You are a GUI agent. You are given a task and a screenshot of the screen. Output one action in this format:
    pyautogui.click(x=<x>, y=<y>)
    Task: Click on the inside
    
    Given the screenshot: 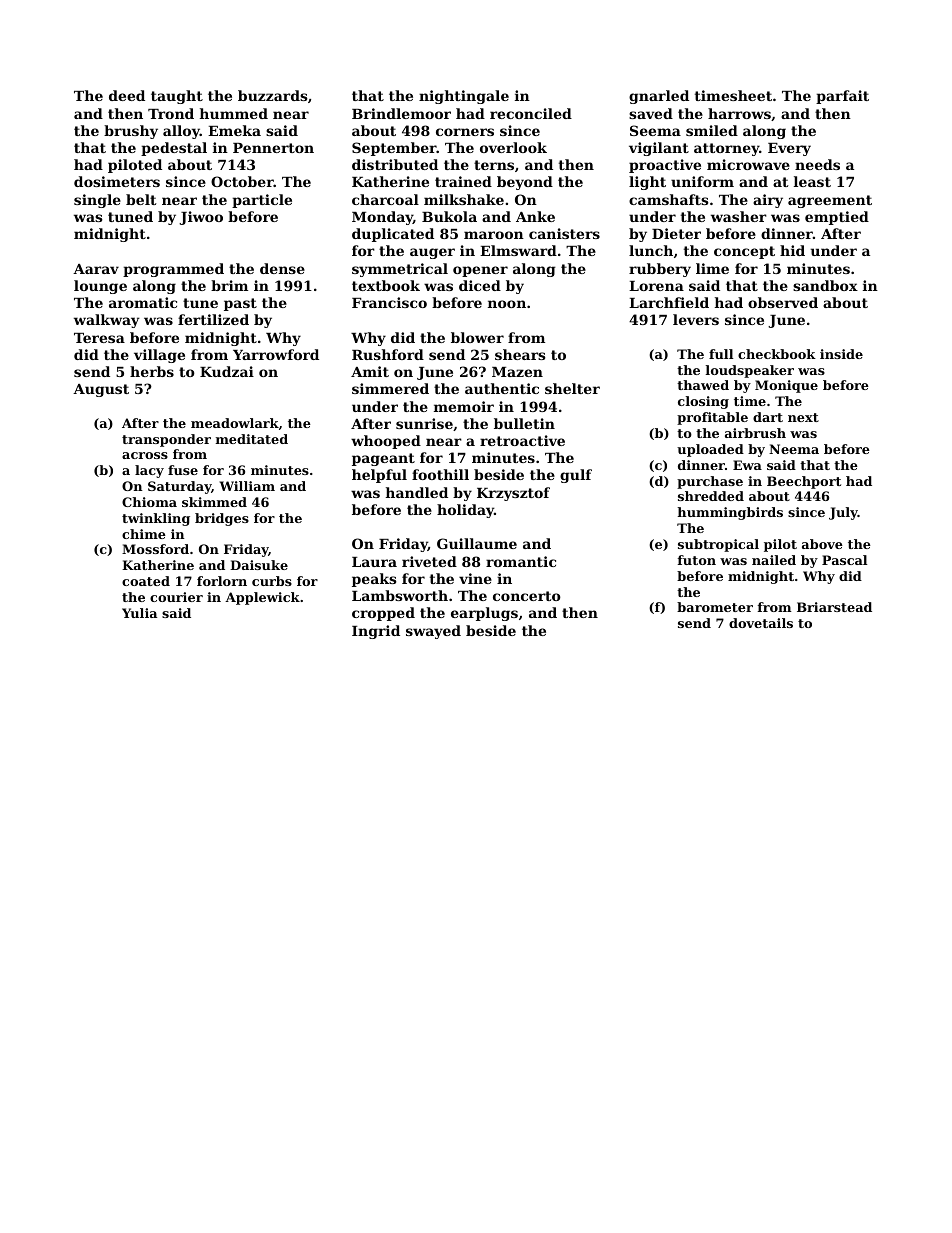 What is the action you would take?
    pyautogui.click(x=841, y=354)
